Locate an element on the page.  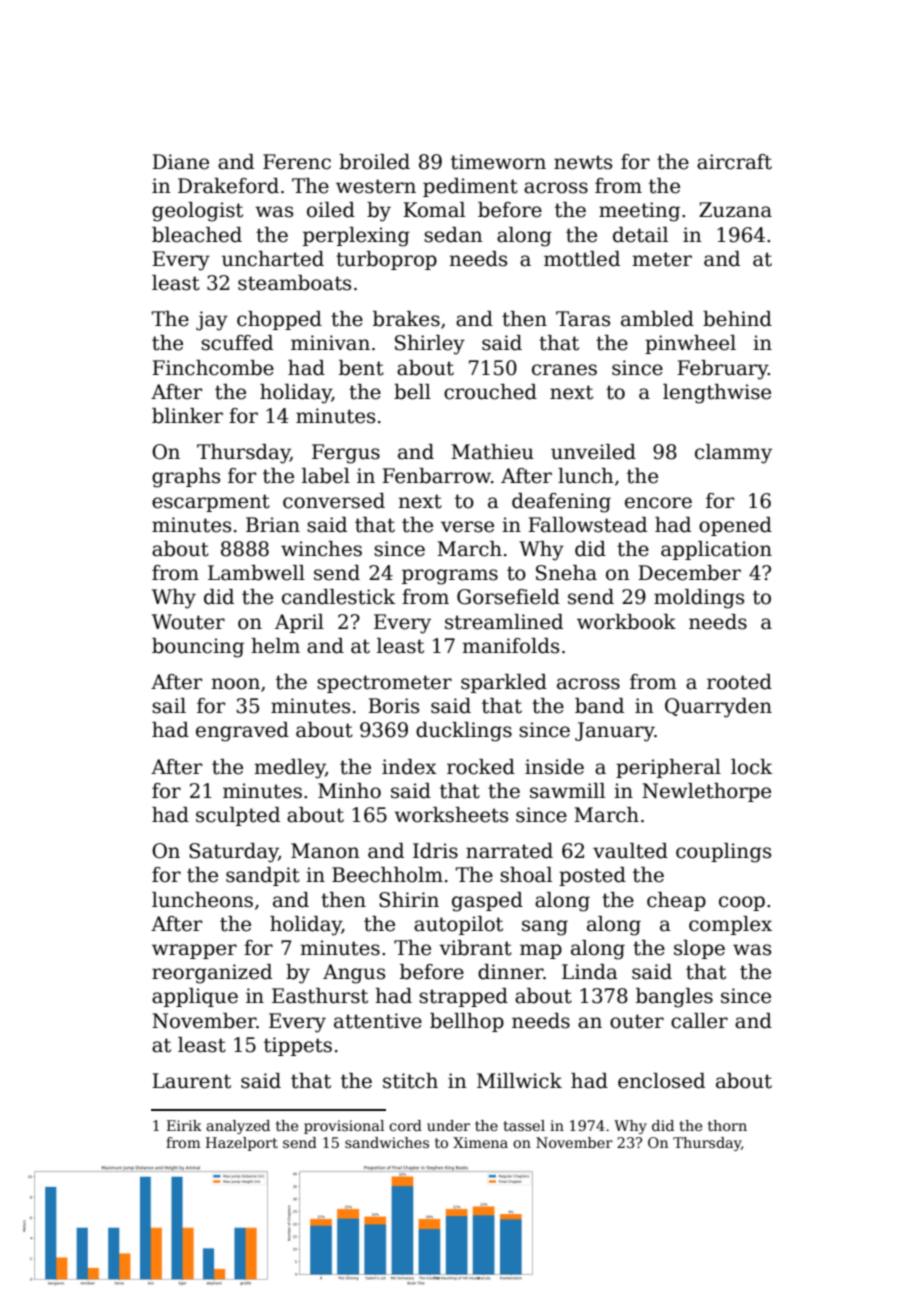
Zuzana is located at coordinates (735, 210).
